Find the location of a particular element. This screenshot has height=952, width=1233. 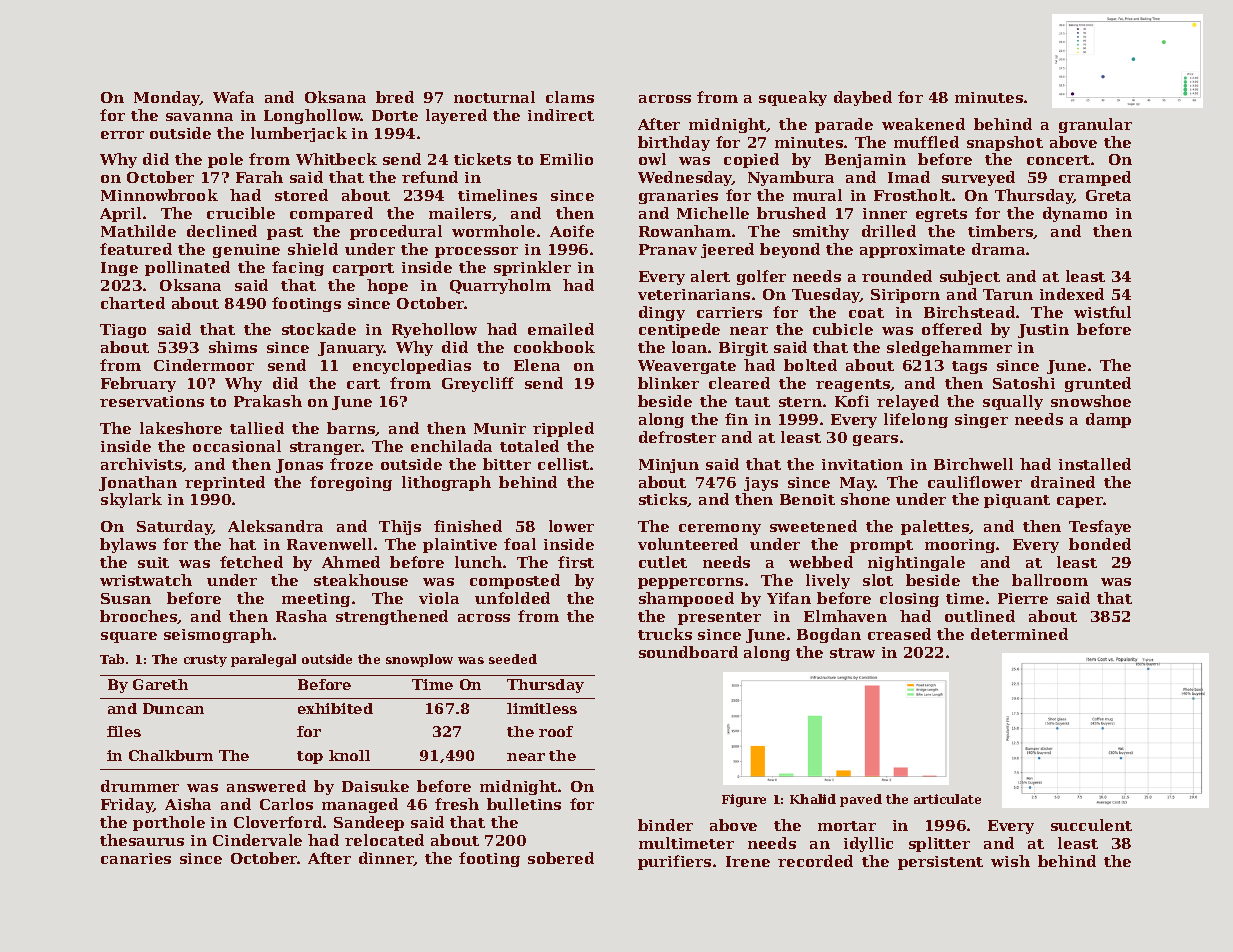

canaries is located at coordinates (136, 858).
